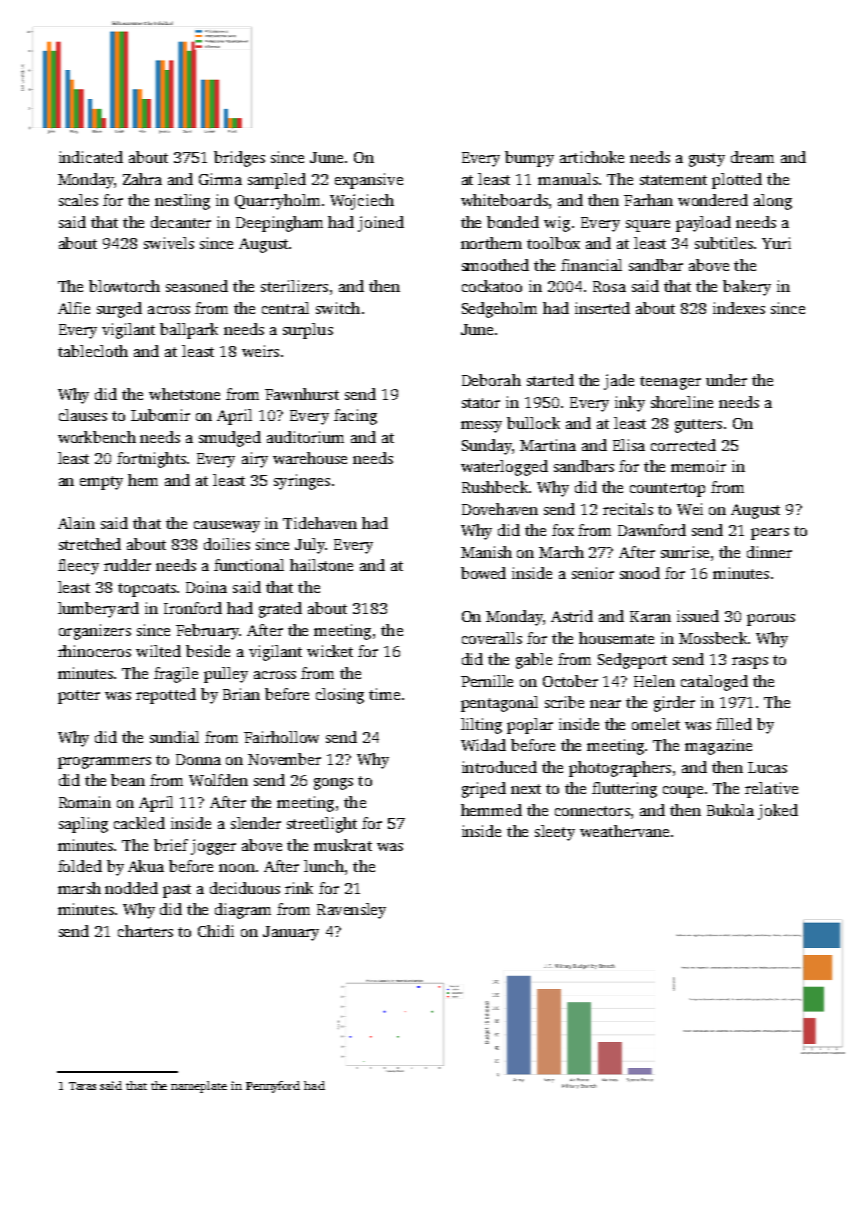 The height and width of the page is (1231, 868). Describe the element at coordinates (529, 159) in the page. I see `bumpy` at that location.
